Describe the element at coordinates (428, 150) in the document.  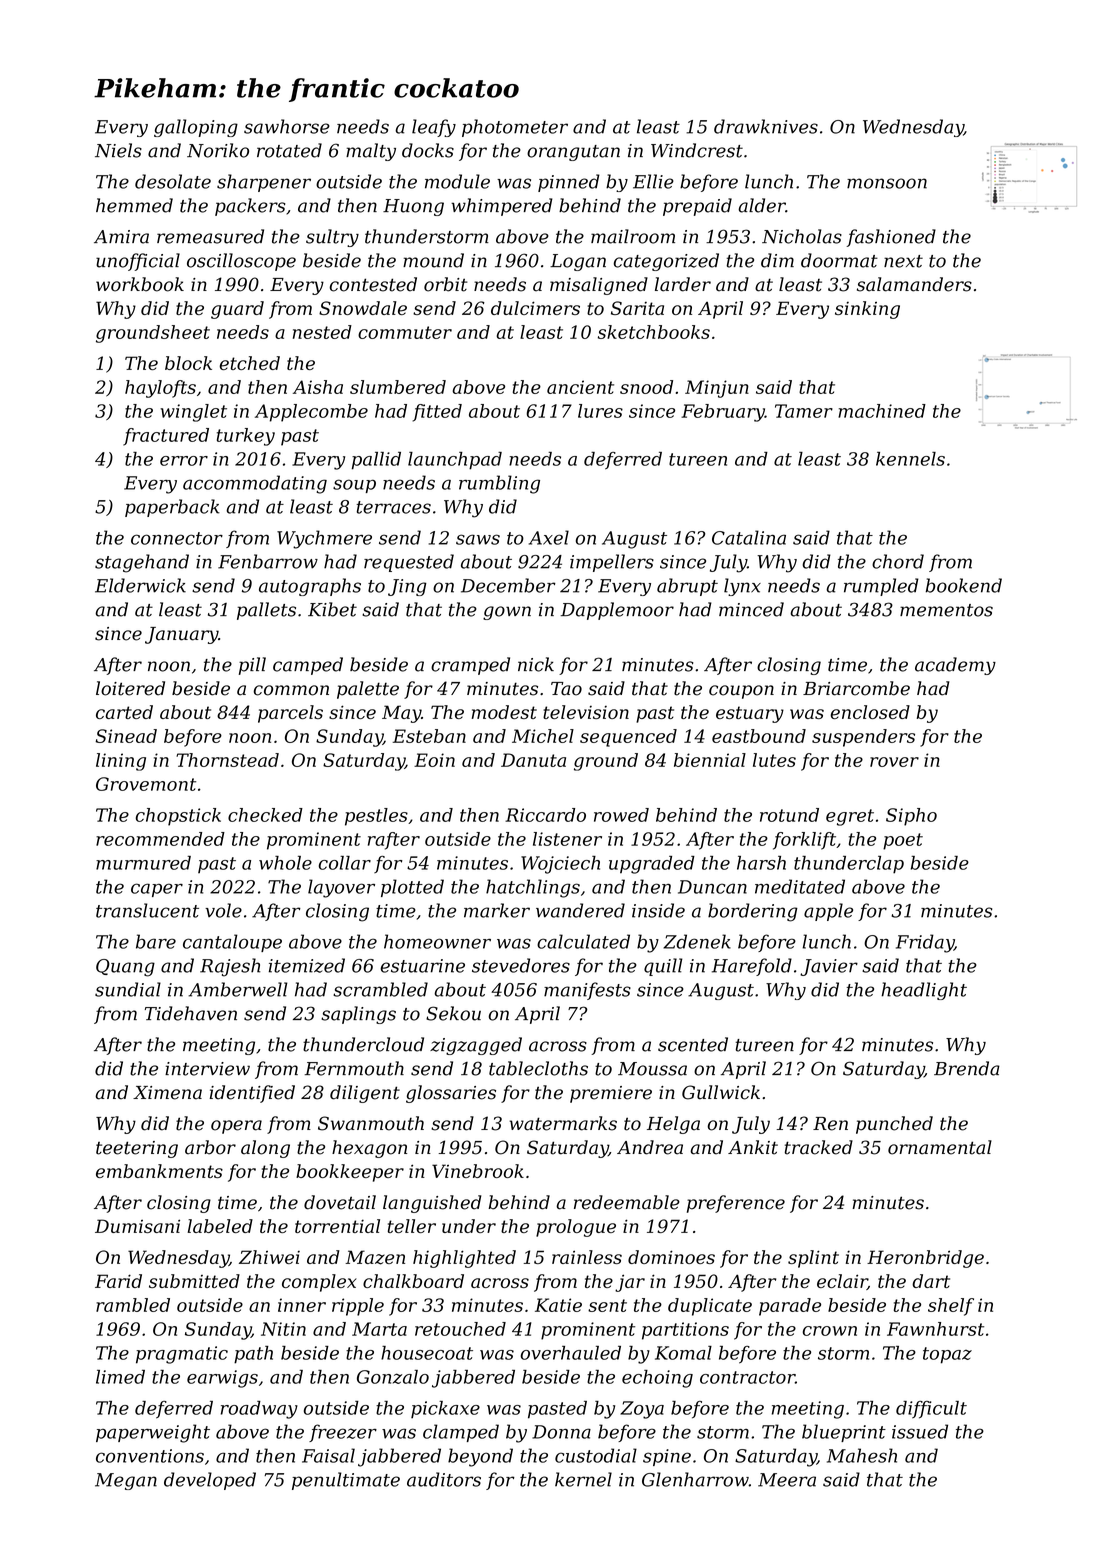
I see `docks` at that location.
